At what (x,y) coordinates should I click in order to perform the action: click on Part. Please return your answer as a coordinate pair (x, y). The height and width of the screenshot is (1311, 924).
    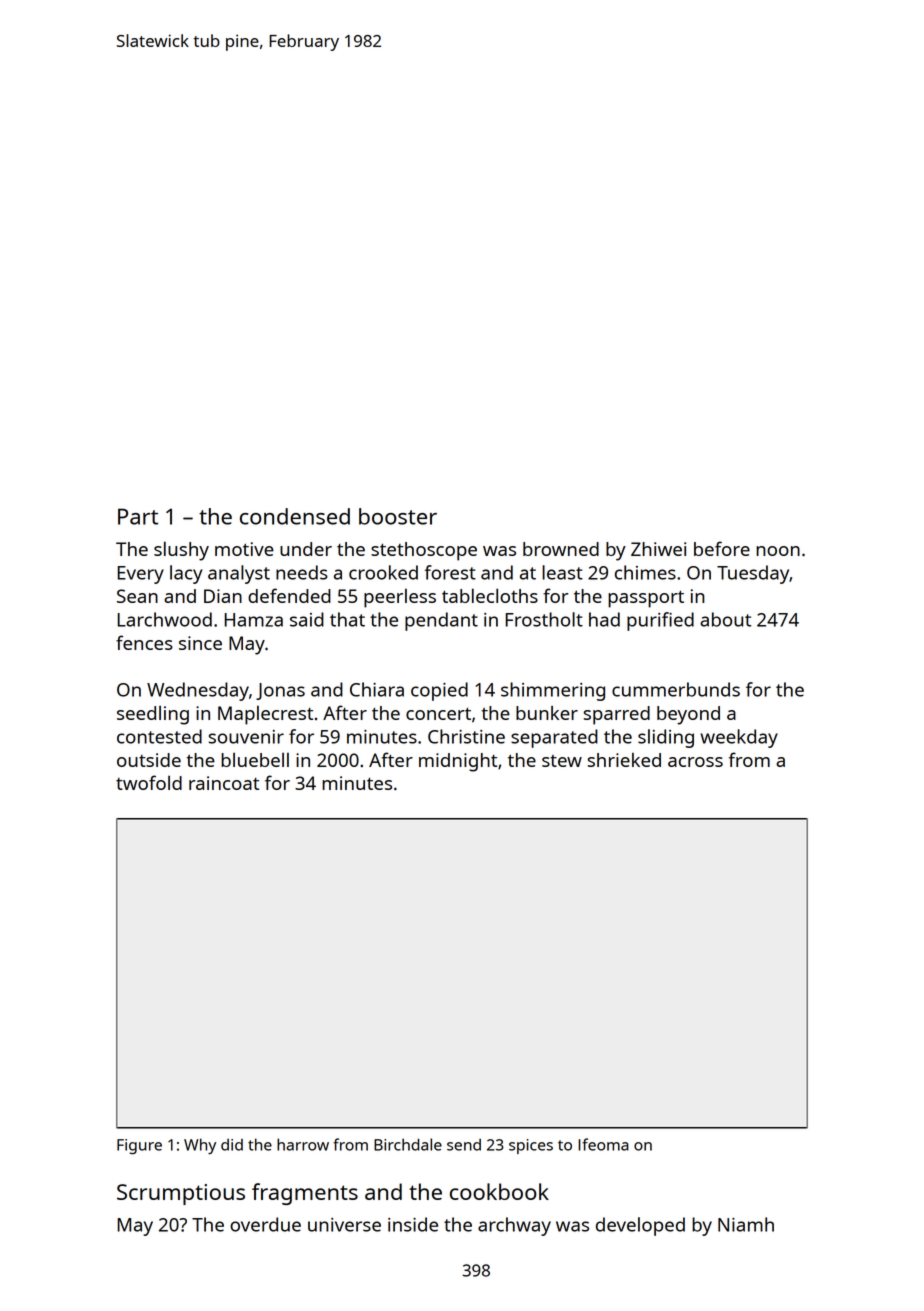
    Looking at the image, I should click on (138, 516).
